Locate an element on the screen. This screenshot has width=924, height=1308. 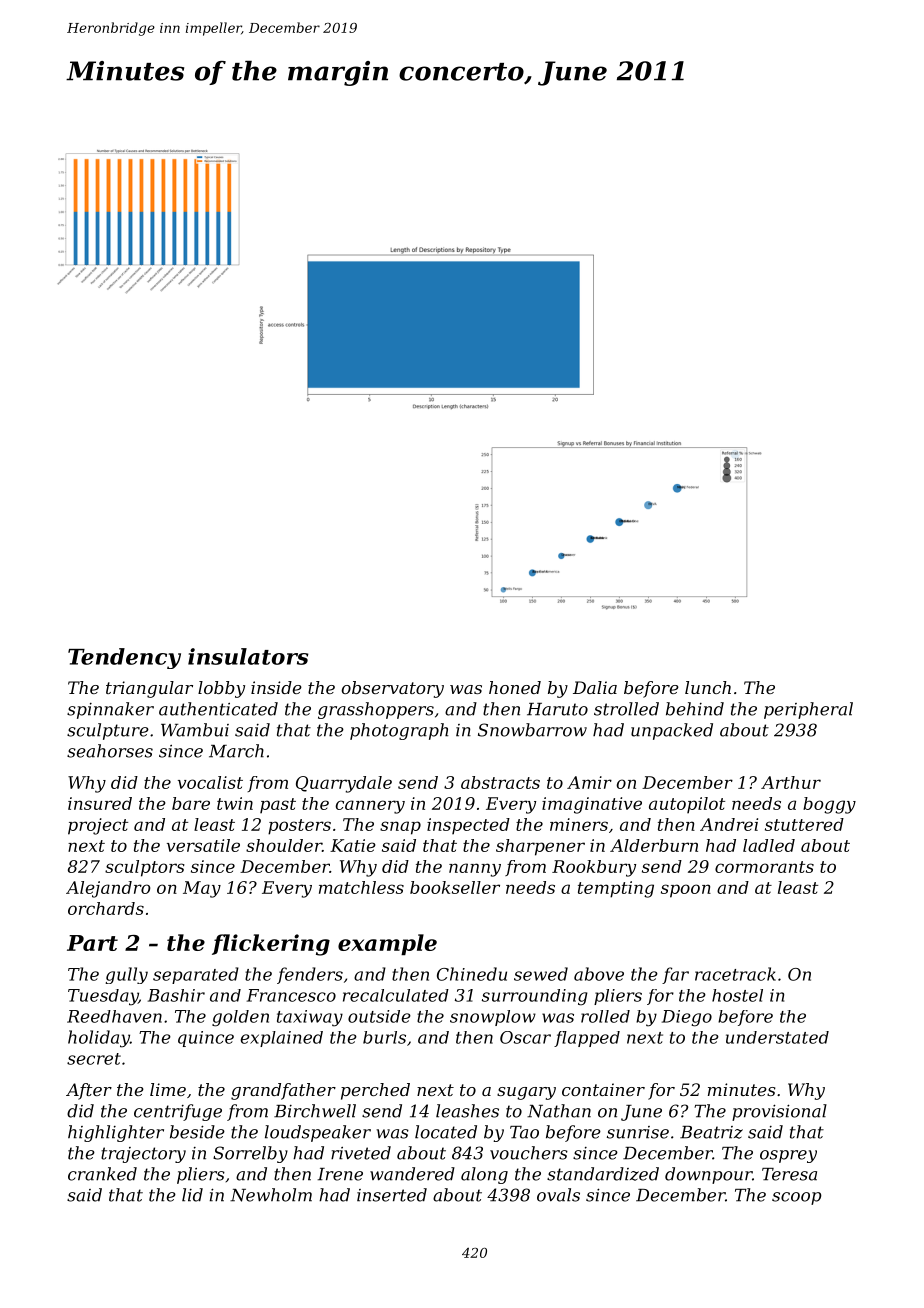
understated is located at coordinates (777, 1037).
